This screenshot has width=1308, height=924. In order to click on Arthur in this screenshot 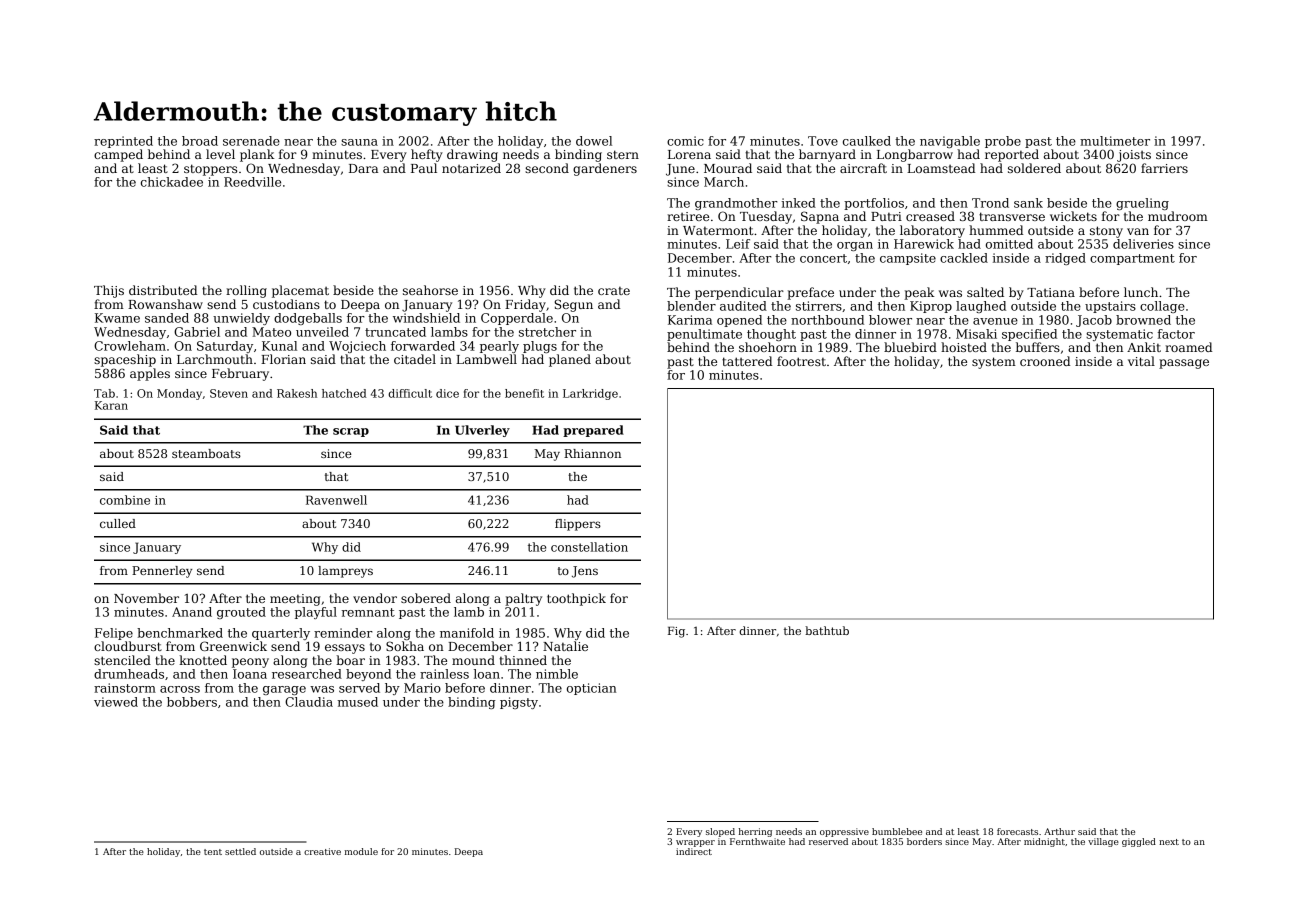, I will do `click(1059, 831)`.
